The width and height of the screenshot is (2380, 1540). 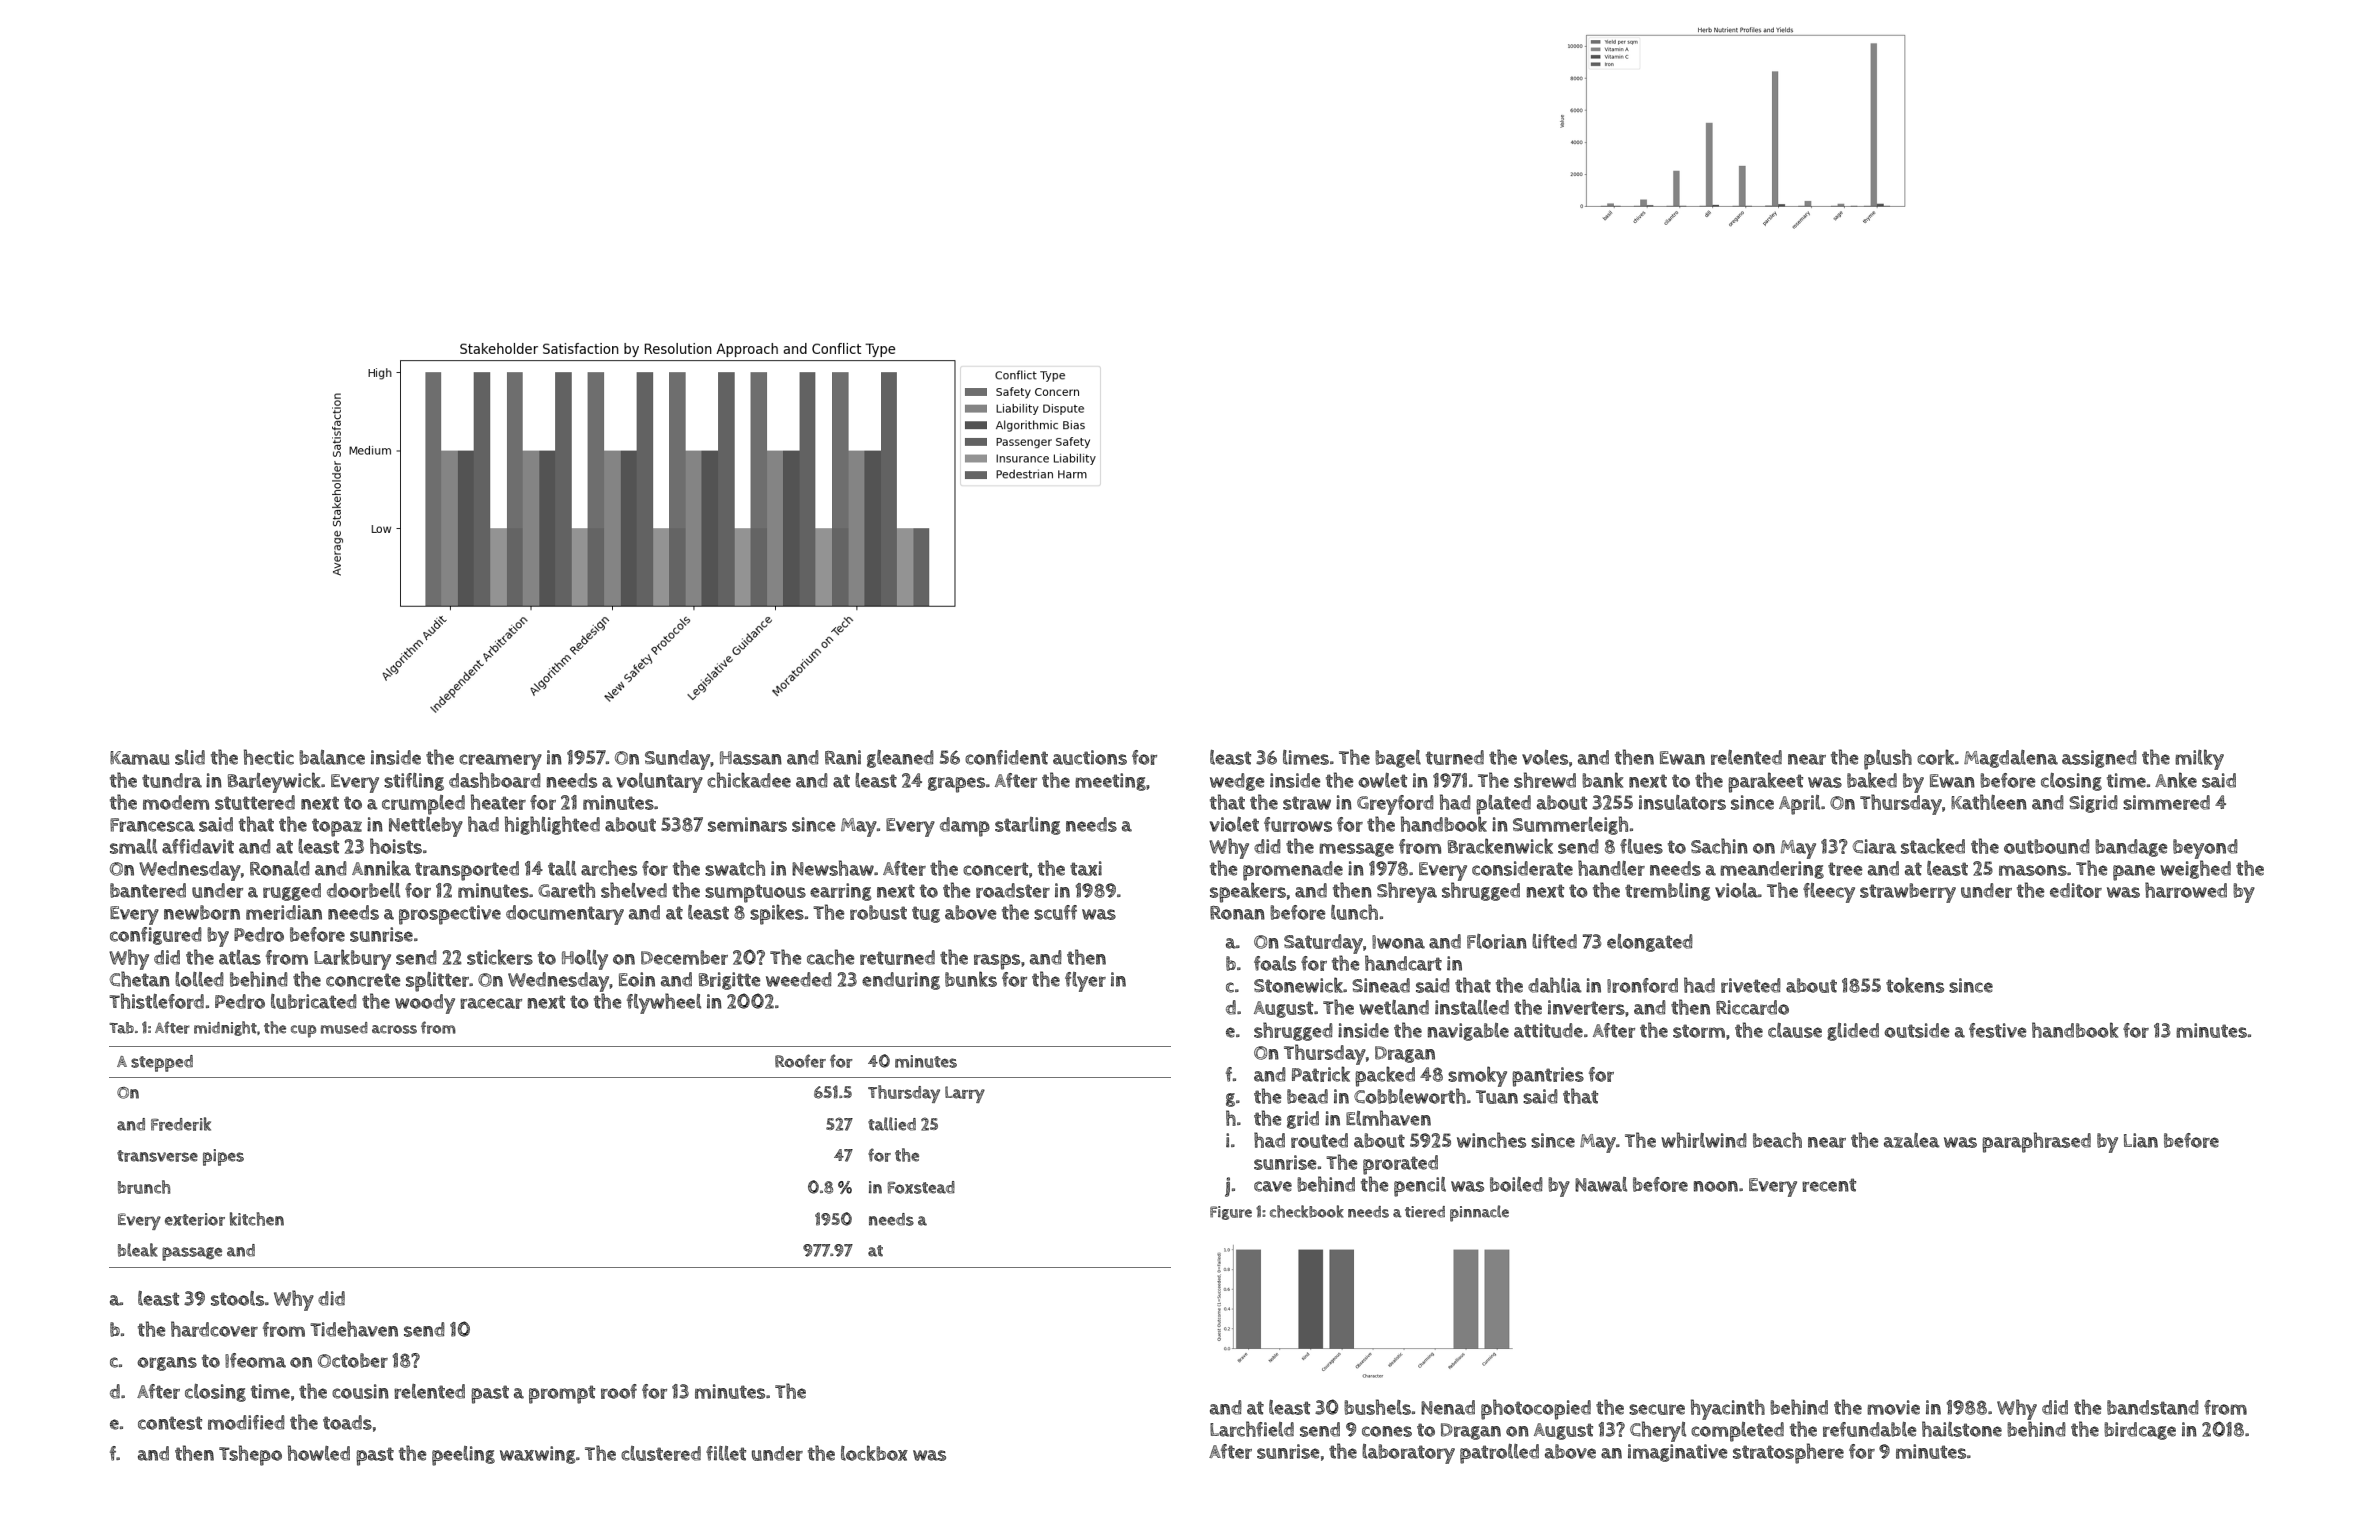 What do you see at coordinates (956, 785) in the screenshot?
I see `grapes` at bounding box center [956, 785].
